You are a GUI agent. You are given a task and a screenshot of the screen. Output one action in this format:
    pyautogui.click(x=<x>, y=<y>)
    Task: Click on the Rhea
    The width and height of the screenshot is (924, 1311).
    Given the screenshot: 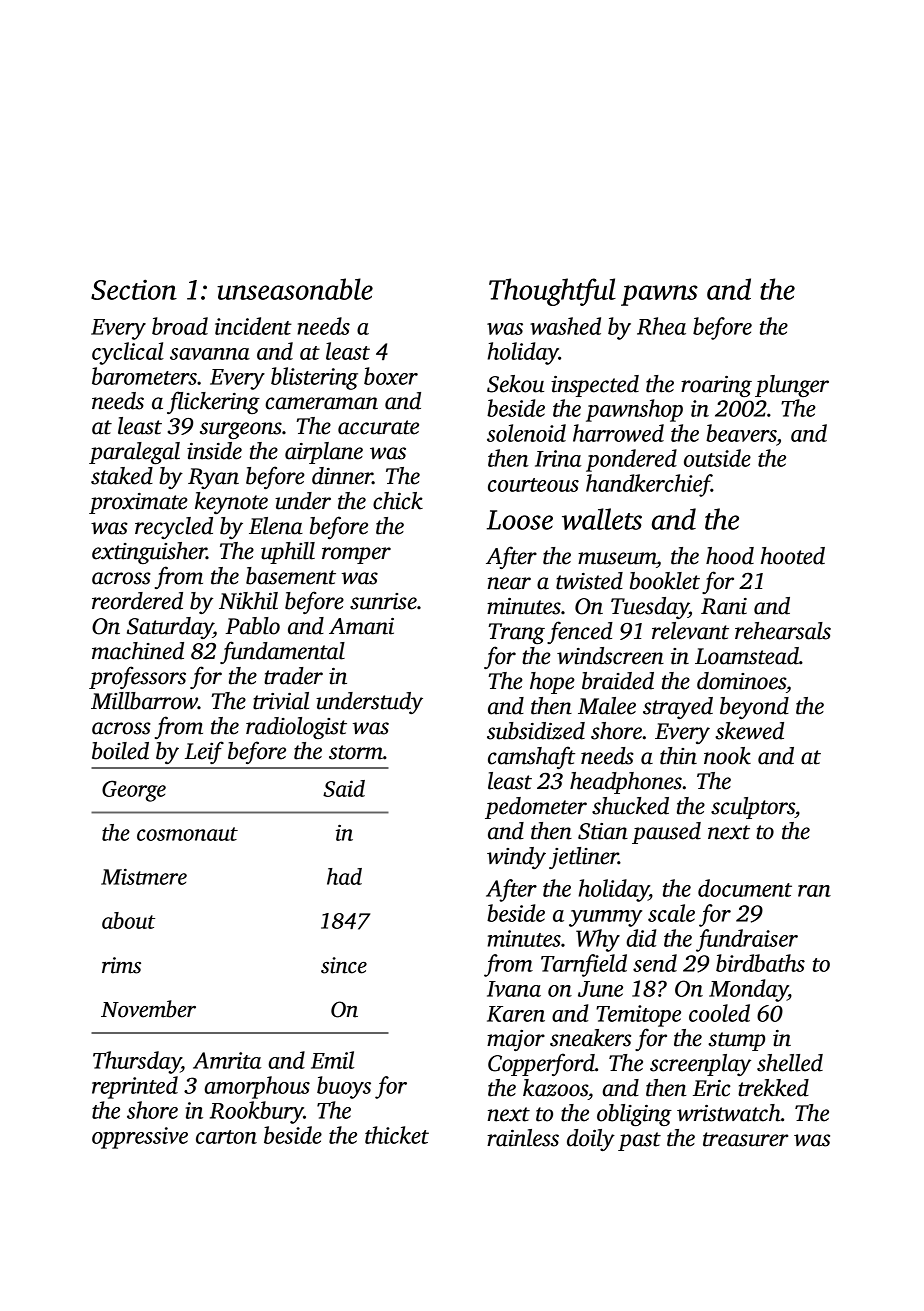 What is the action you would take?
    pyautogui.click(x=661, y=326)
